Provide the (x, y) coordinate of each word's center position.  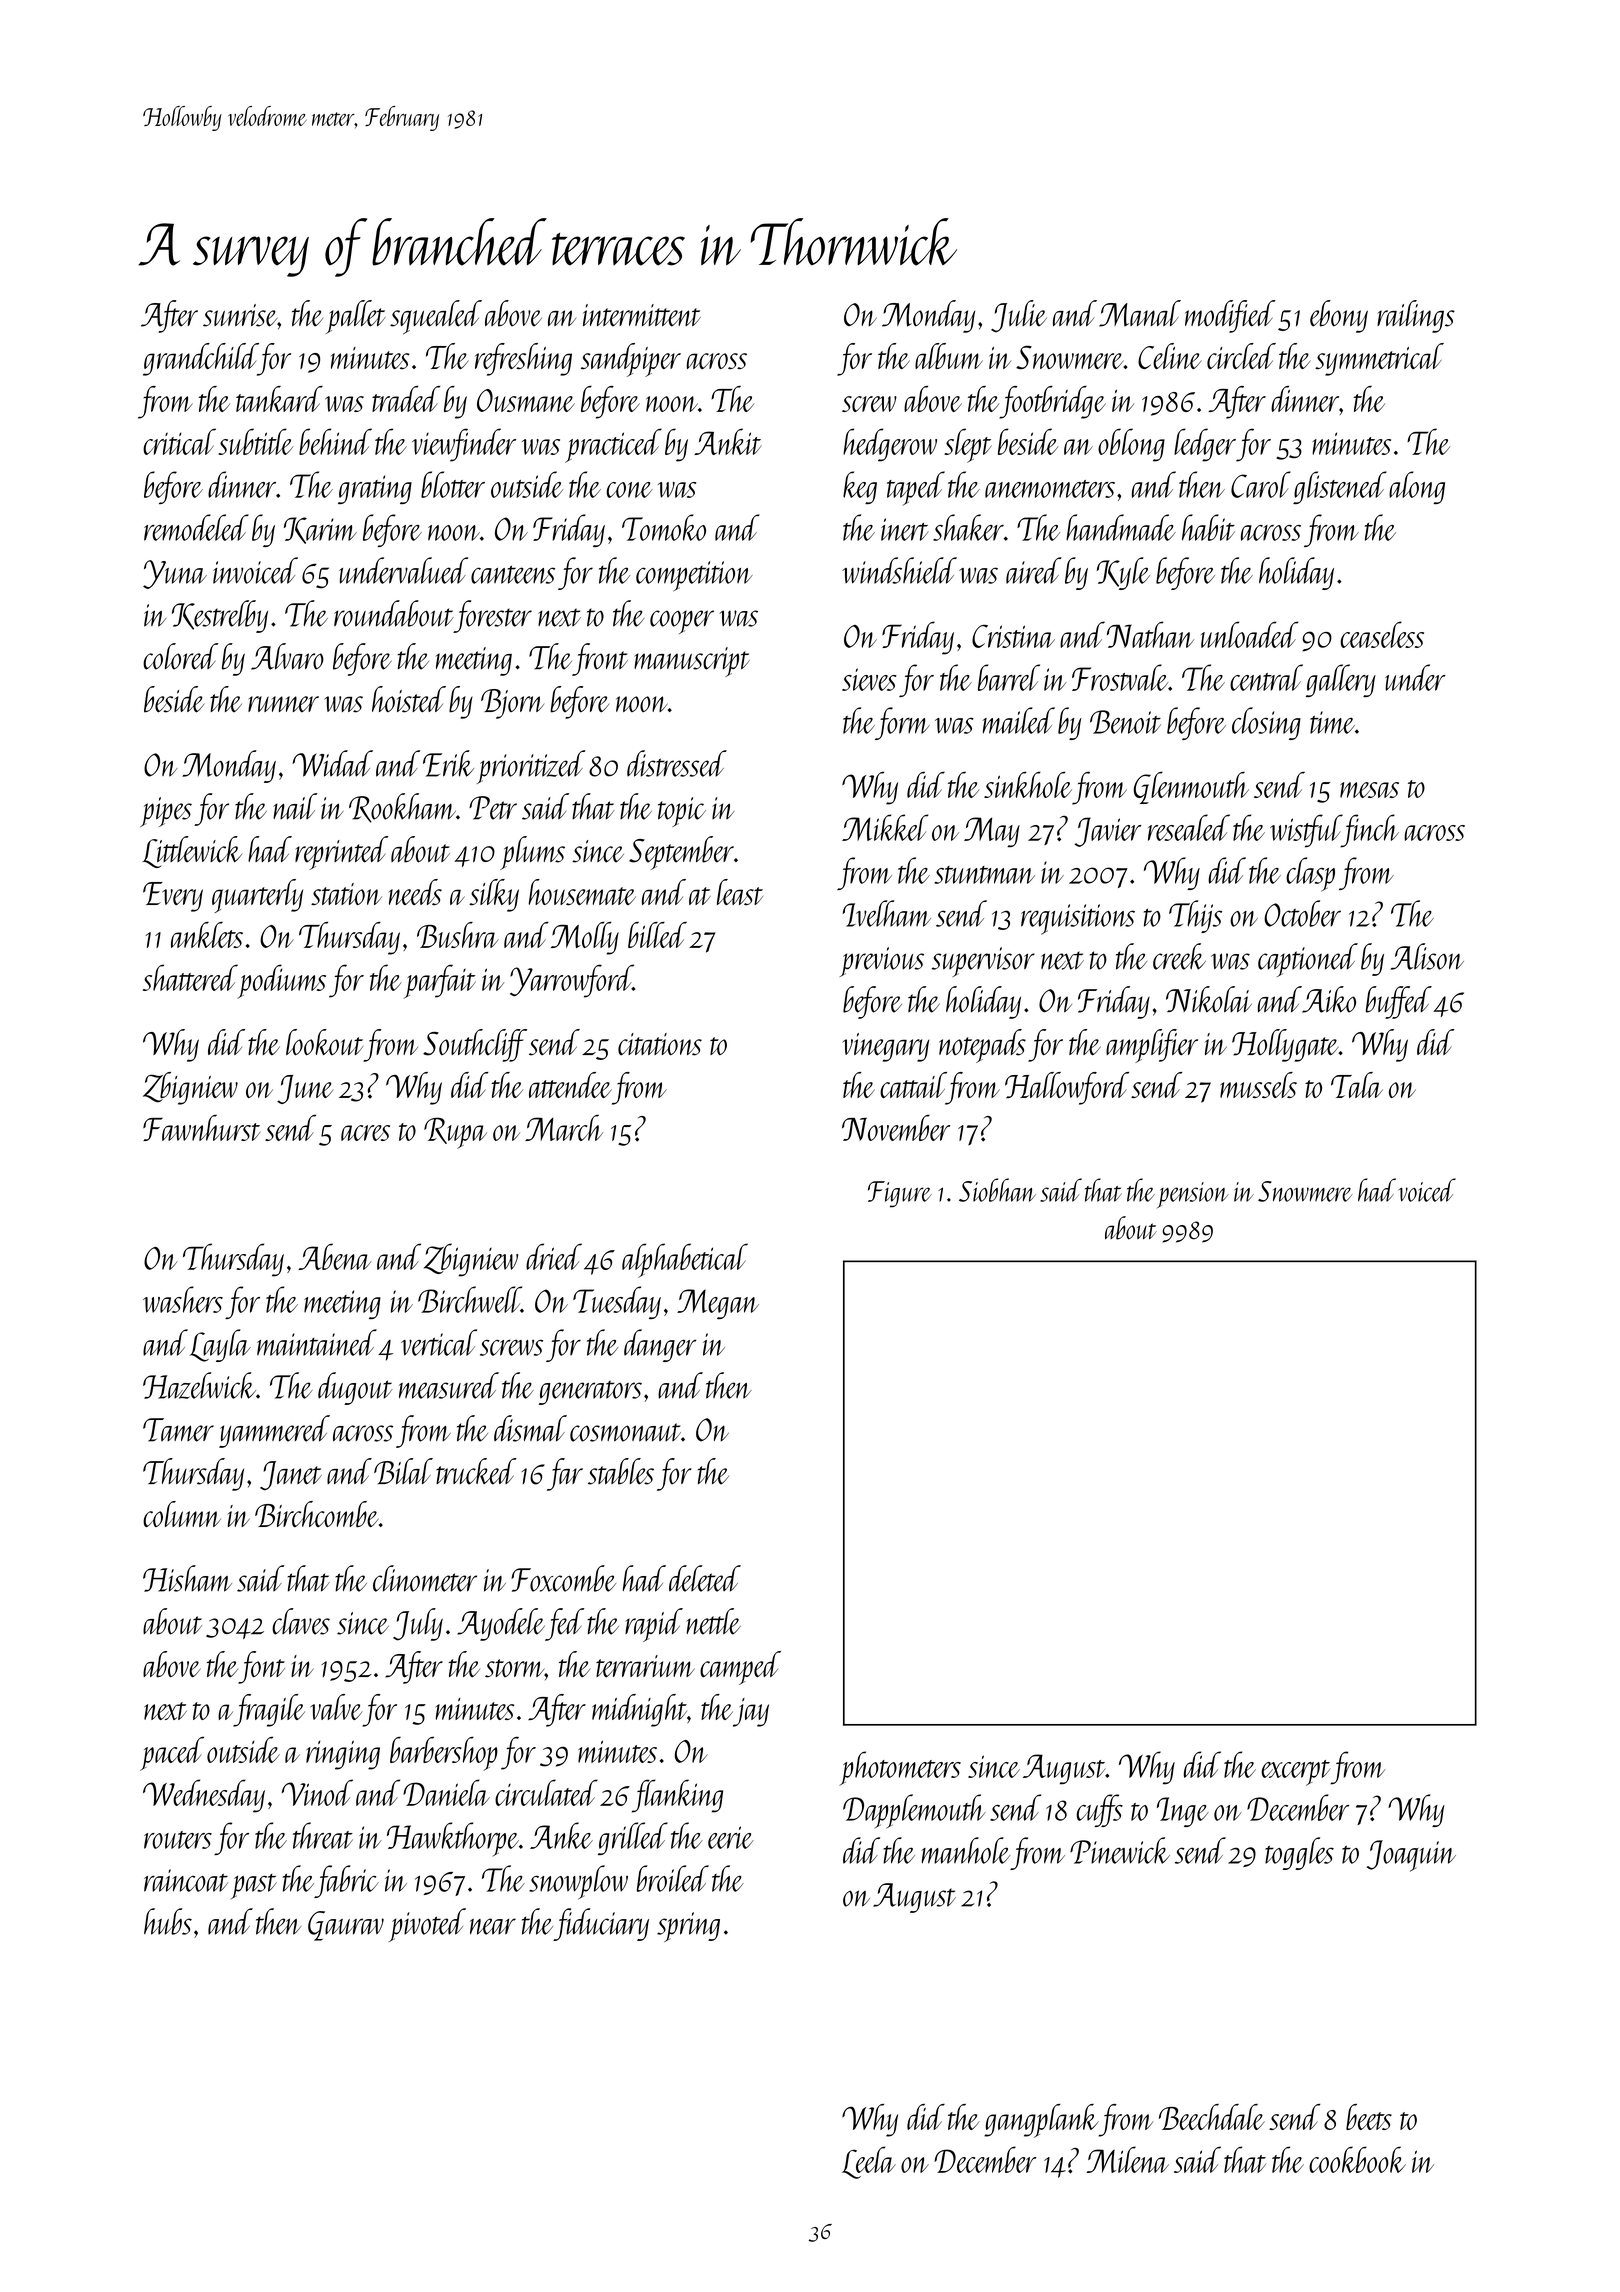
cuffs (1100, 1810)
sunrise (240, 315)
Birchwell (469, 1299)
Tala (1357, 1085)
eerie (731, 1837)
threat (323, 1835)
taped (916, 488)
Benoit (1125, 722)
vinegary (885, 1047)
